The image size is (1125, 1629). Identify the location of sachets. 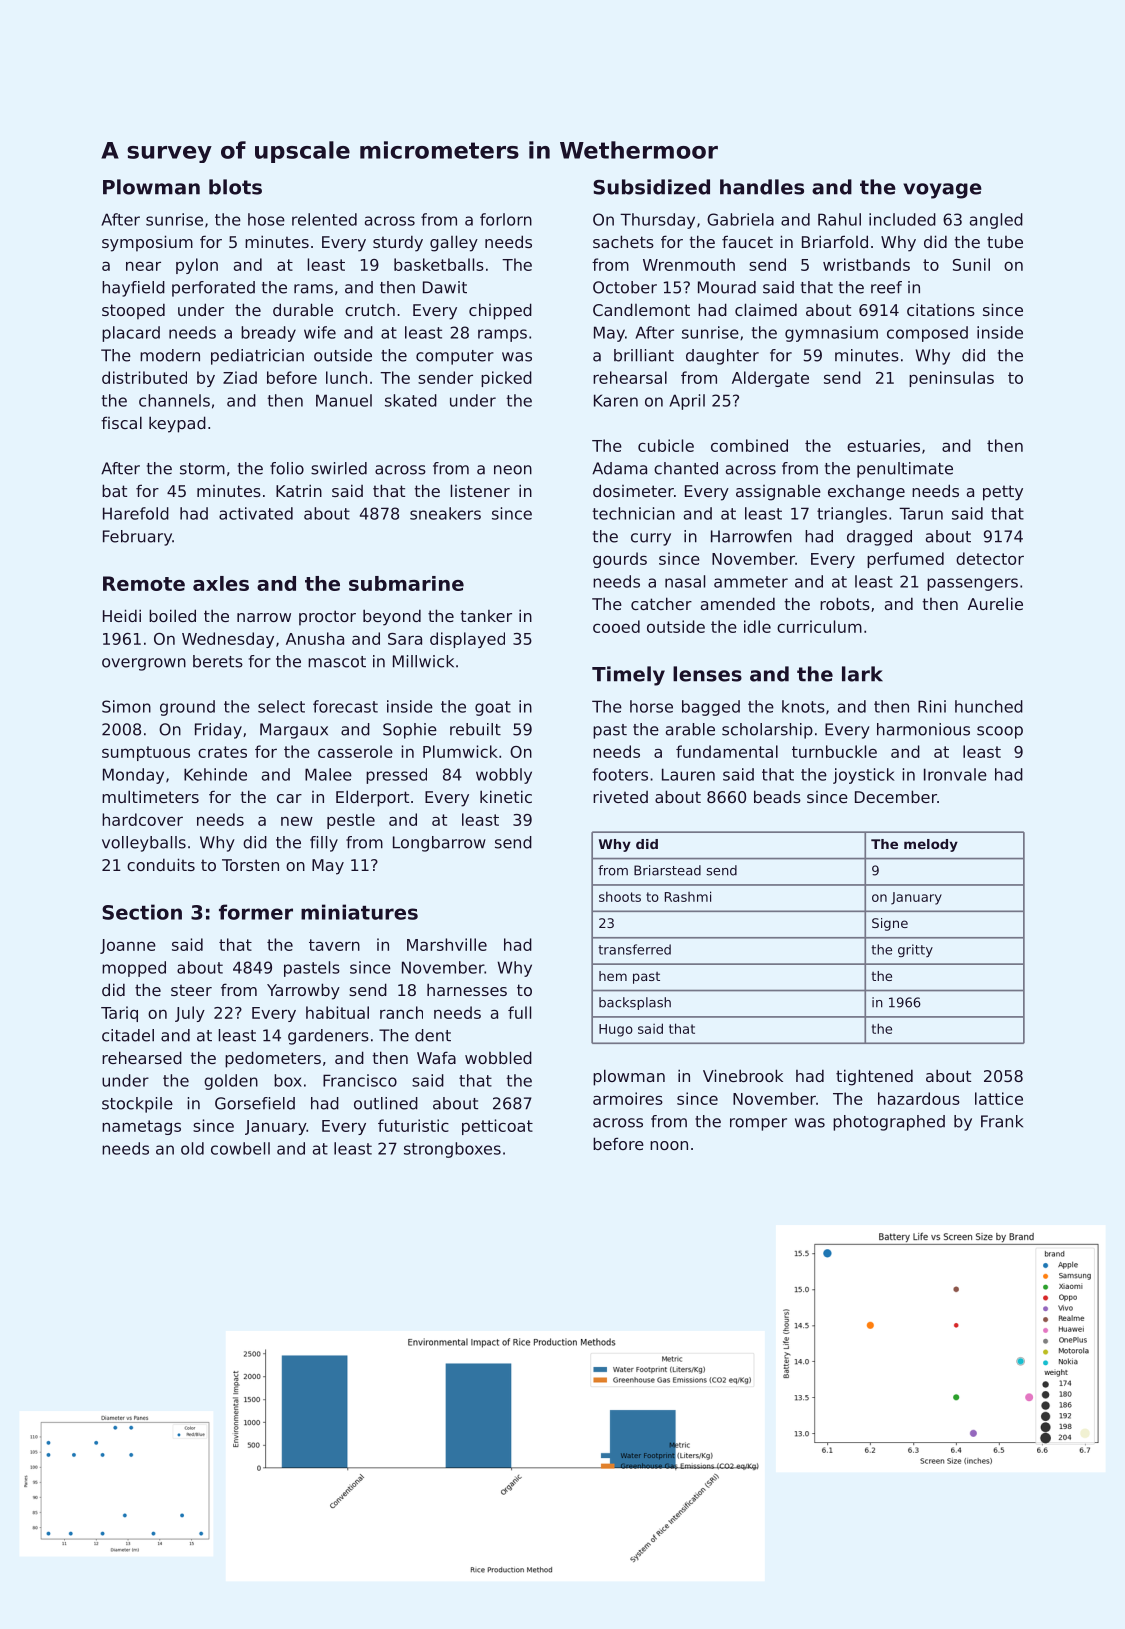
(623, 241).
